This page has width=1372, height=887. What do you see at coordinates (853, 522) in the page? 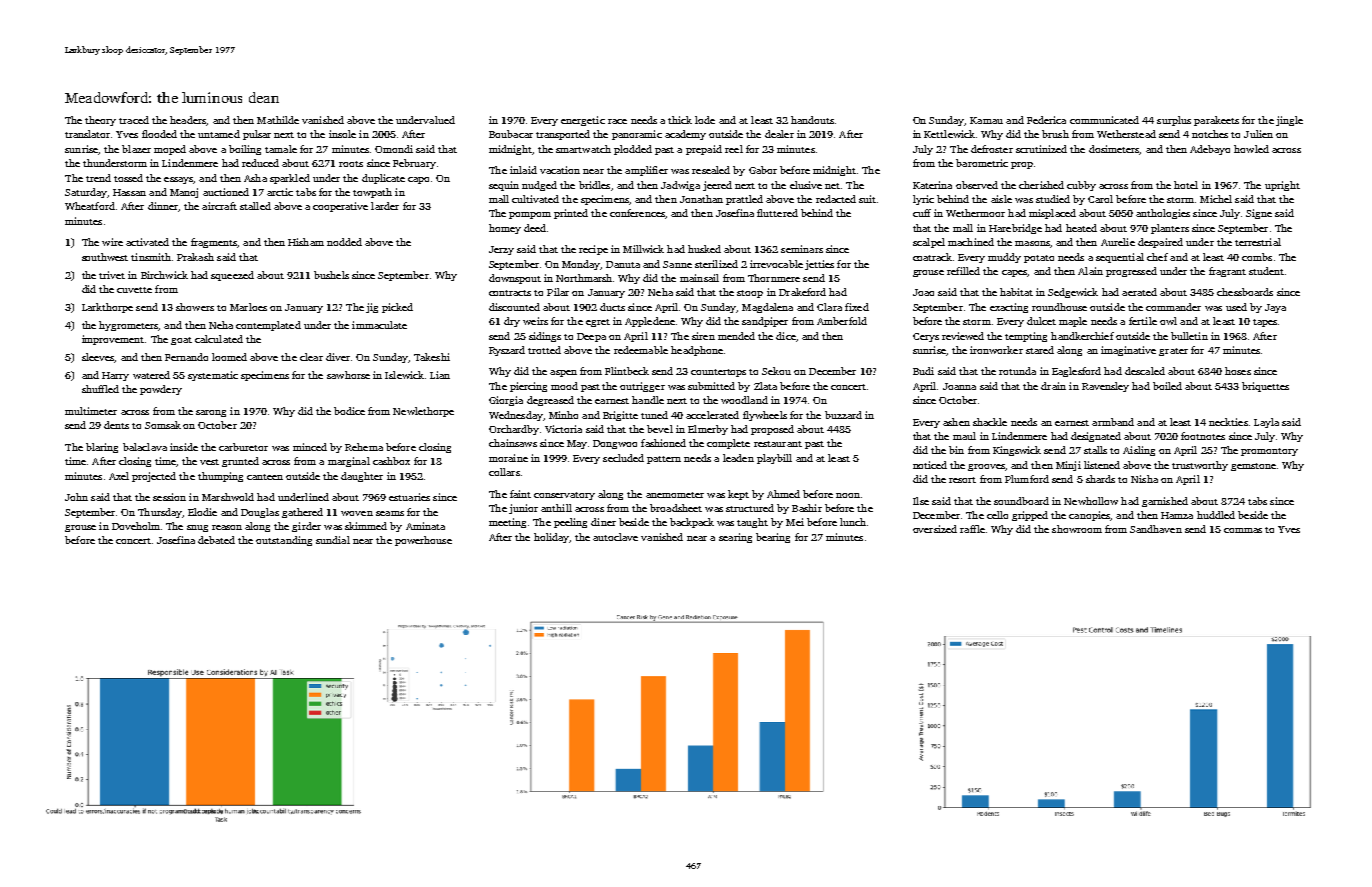
I see `lunch` at bounding box center [853, 522].
